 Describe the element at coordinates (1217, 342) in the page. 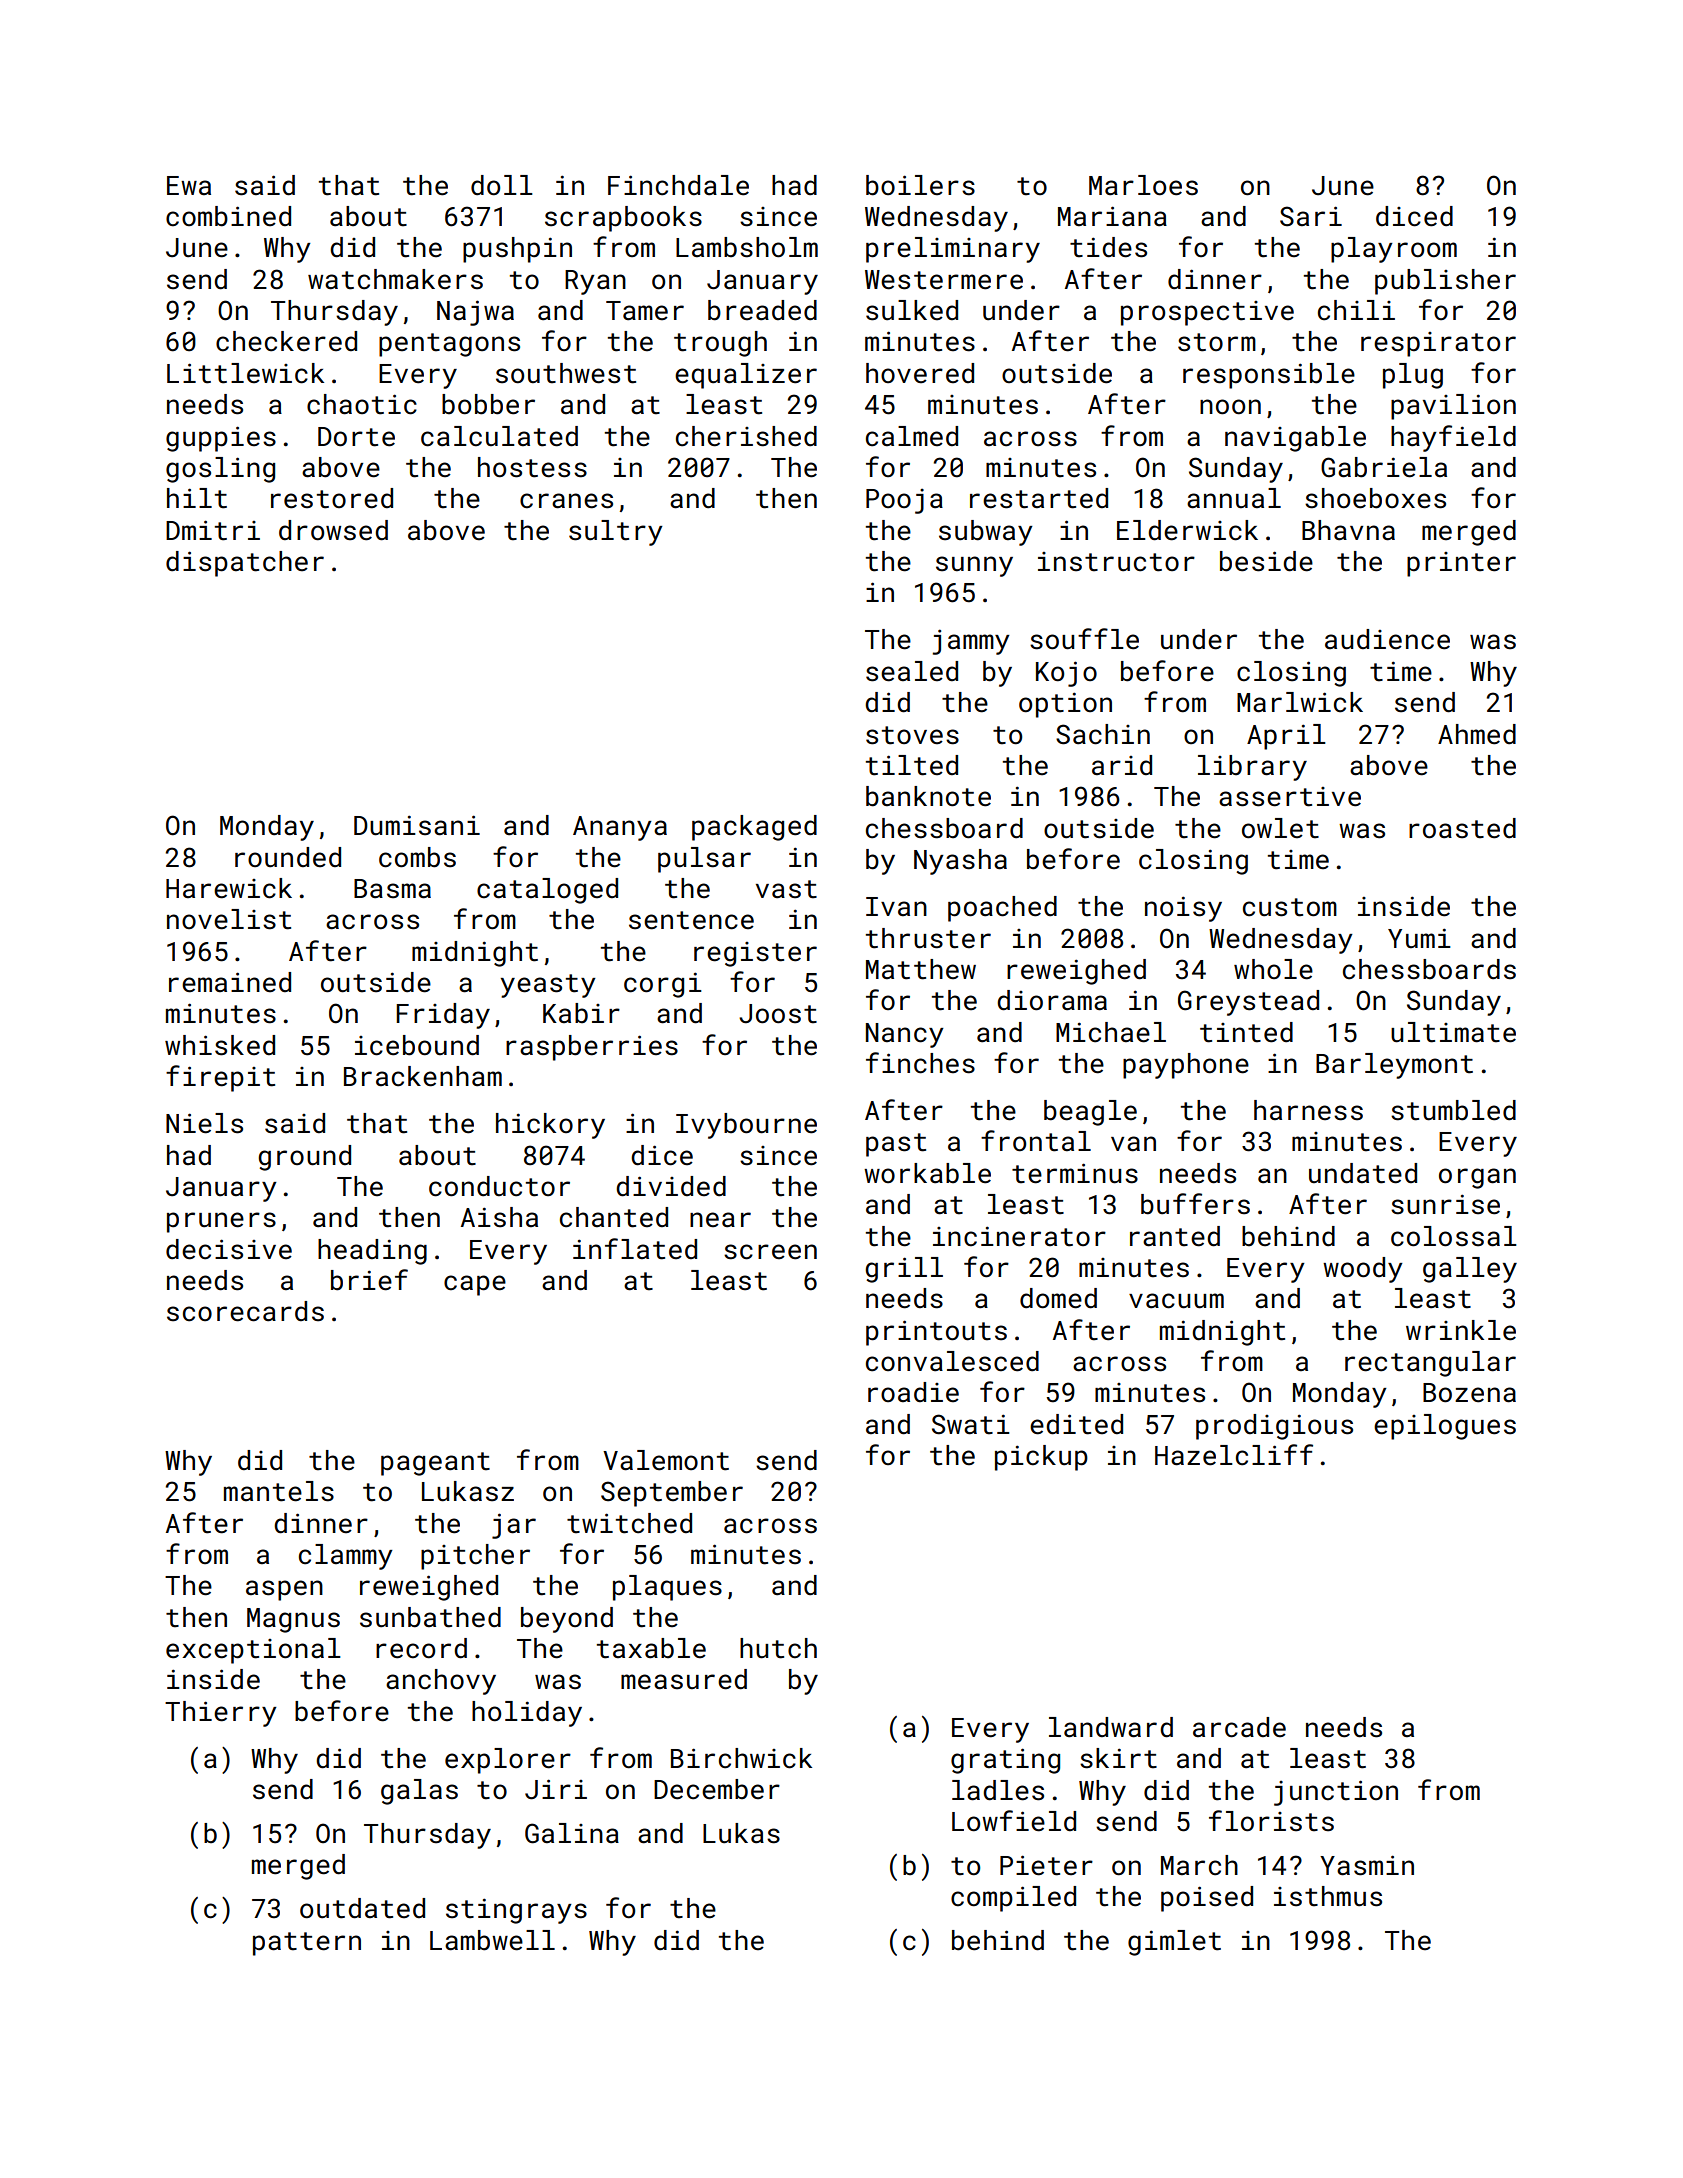

I see `storm` at that location.
